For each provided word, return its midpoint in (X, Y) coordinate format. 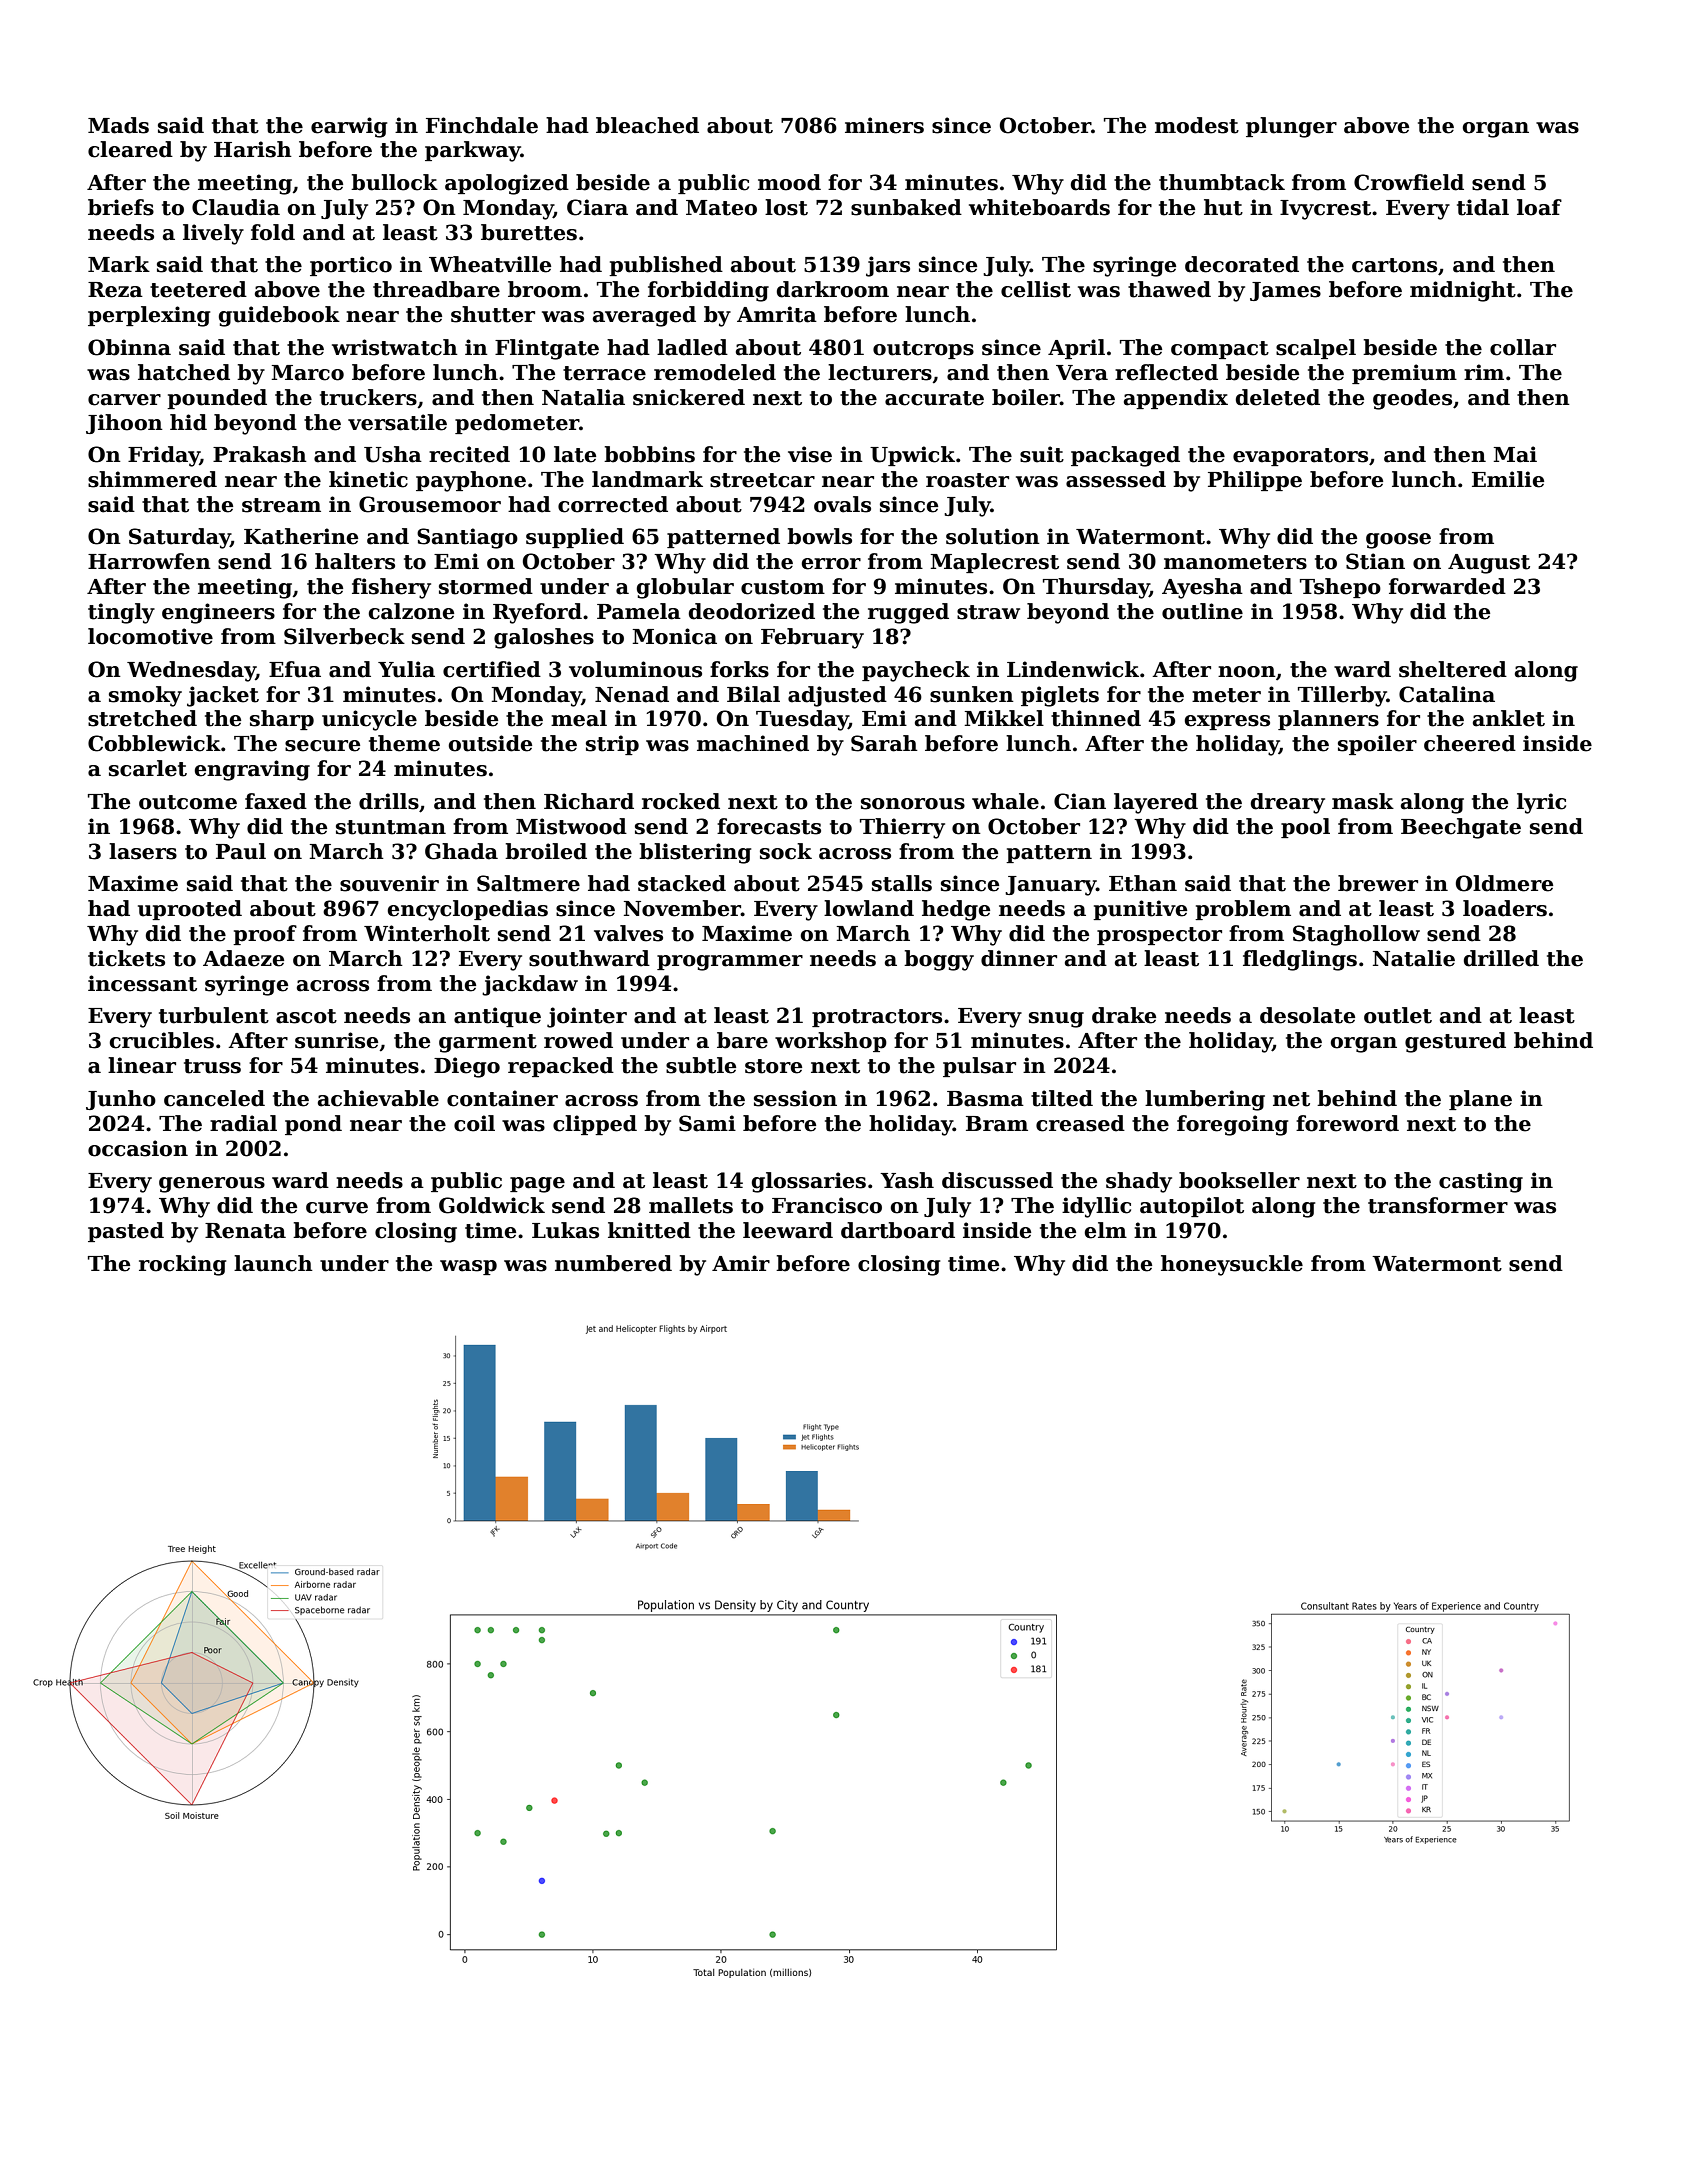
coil (474, 1123)
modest (1197, 125)
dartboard (898, 1230)
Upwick (912, 456)
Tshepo (1340, 588)
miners (884, 125)
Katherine (301, 536)
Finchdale (482, 125)
